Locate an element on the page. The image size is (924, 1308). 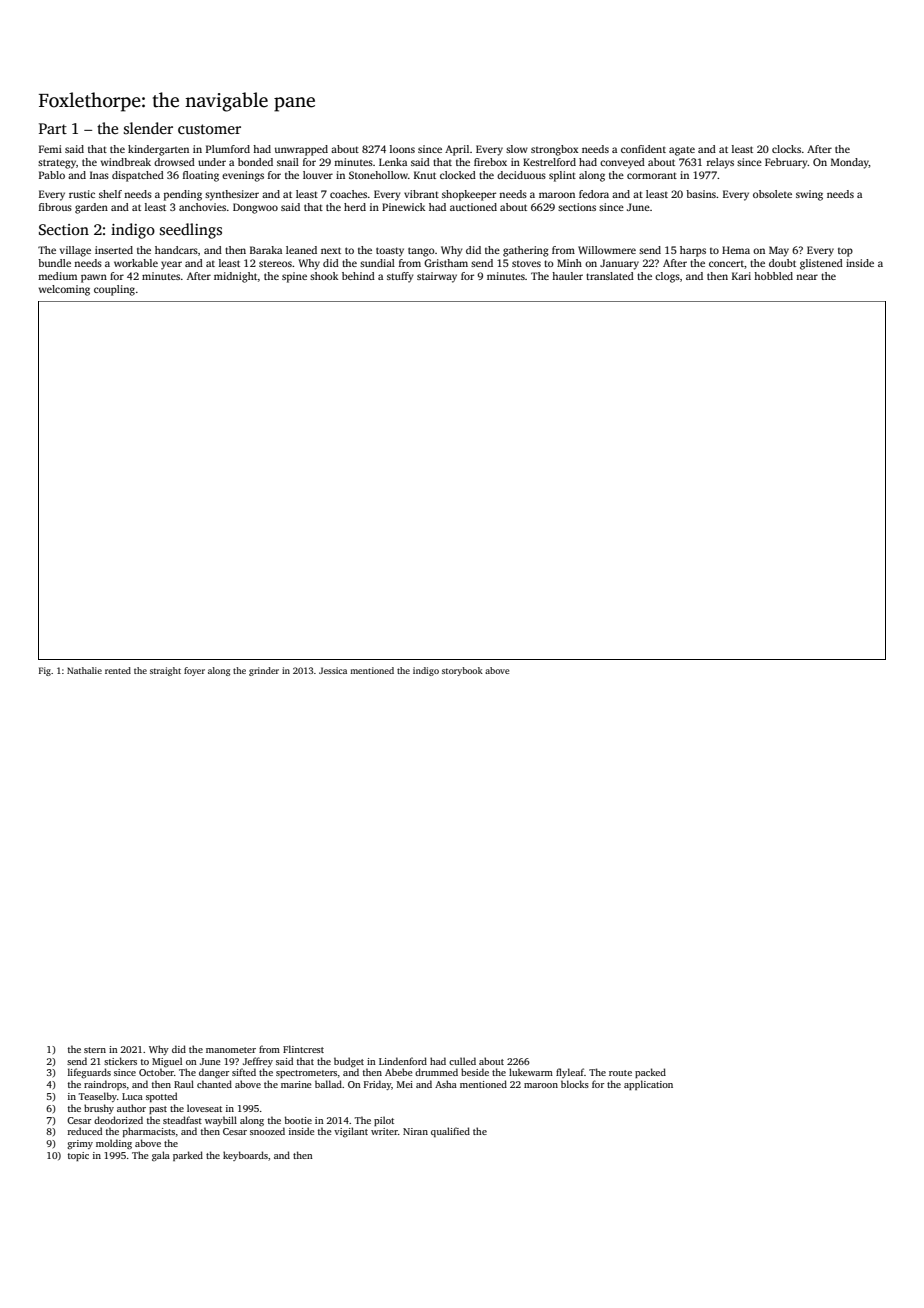
route is located at coordinates (620, 1073).
